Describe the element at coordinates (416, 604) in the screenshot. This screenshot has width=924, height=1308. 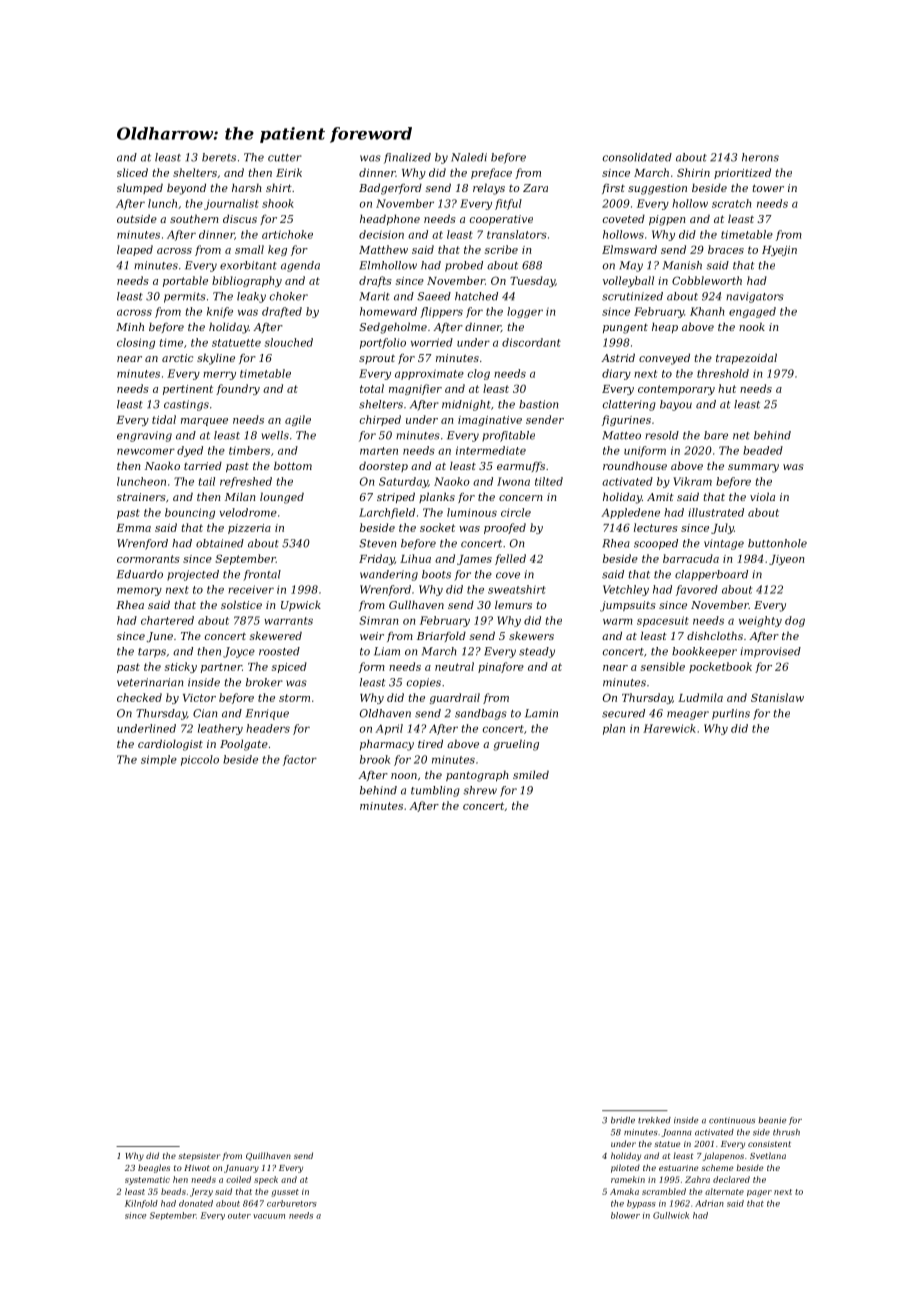
I see `Gullhaven` at that location.
